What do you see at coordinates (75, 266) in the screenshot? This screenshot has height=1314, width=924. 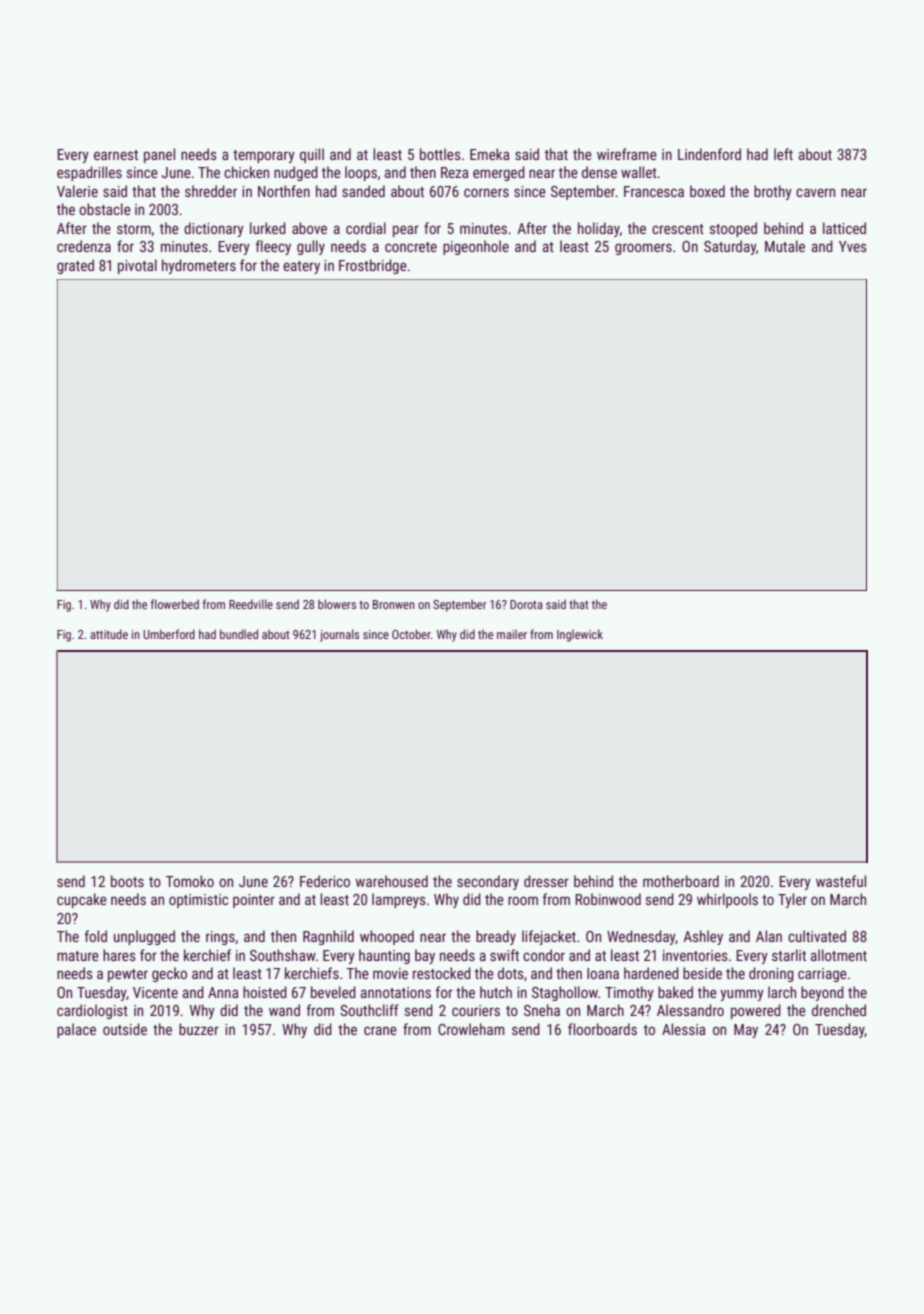 I see `grated` at bounding box center [75, 266].
